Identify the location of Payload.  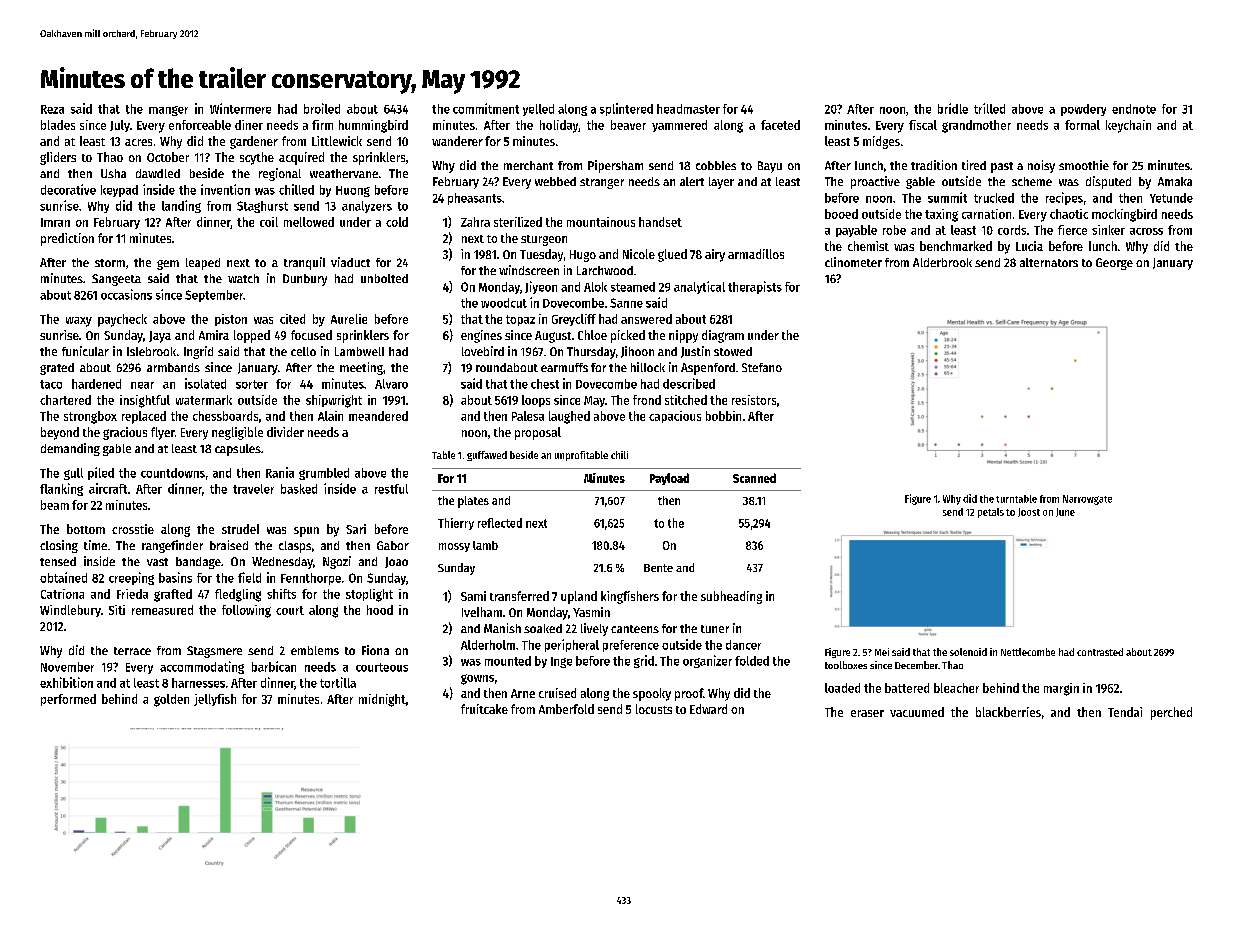
(669, 479).
